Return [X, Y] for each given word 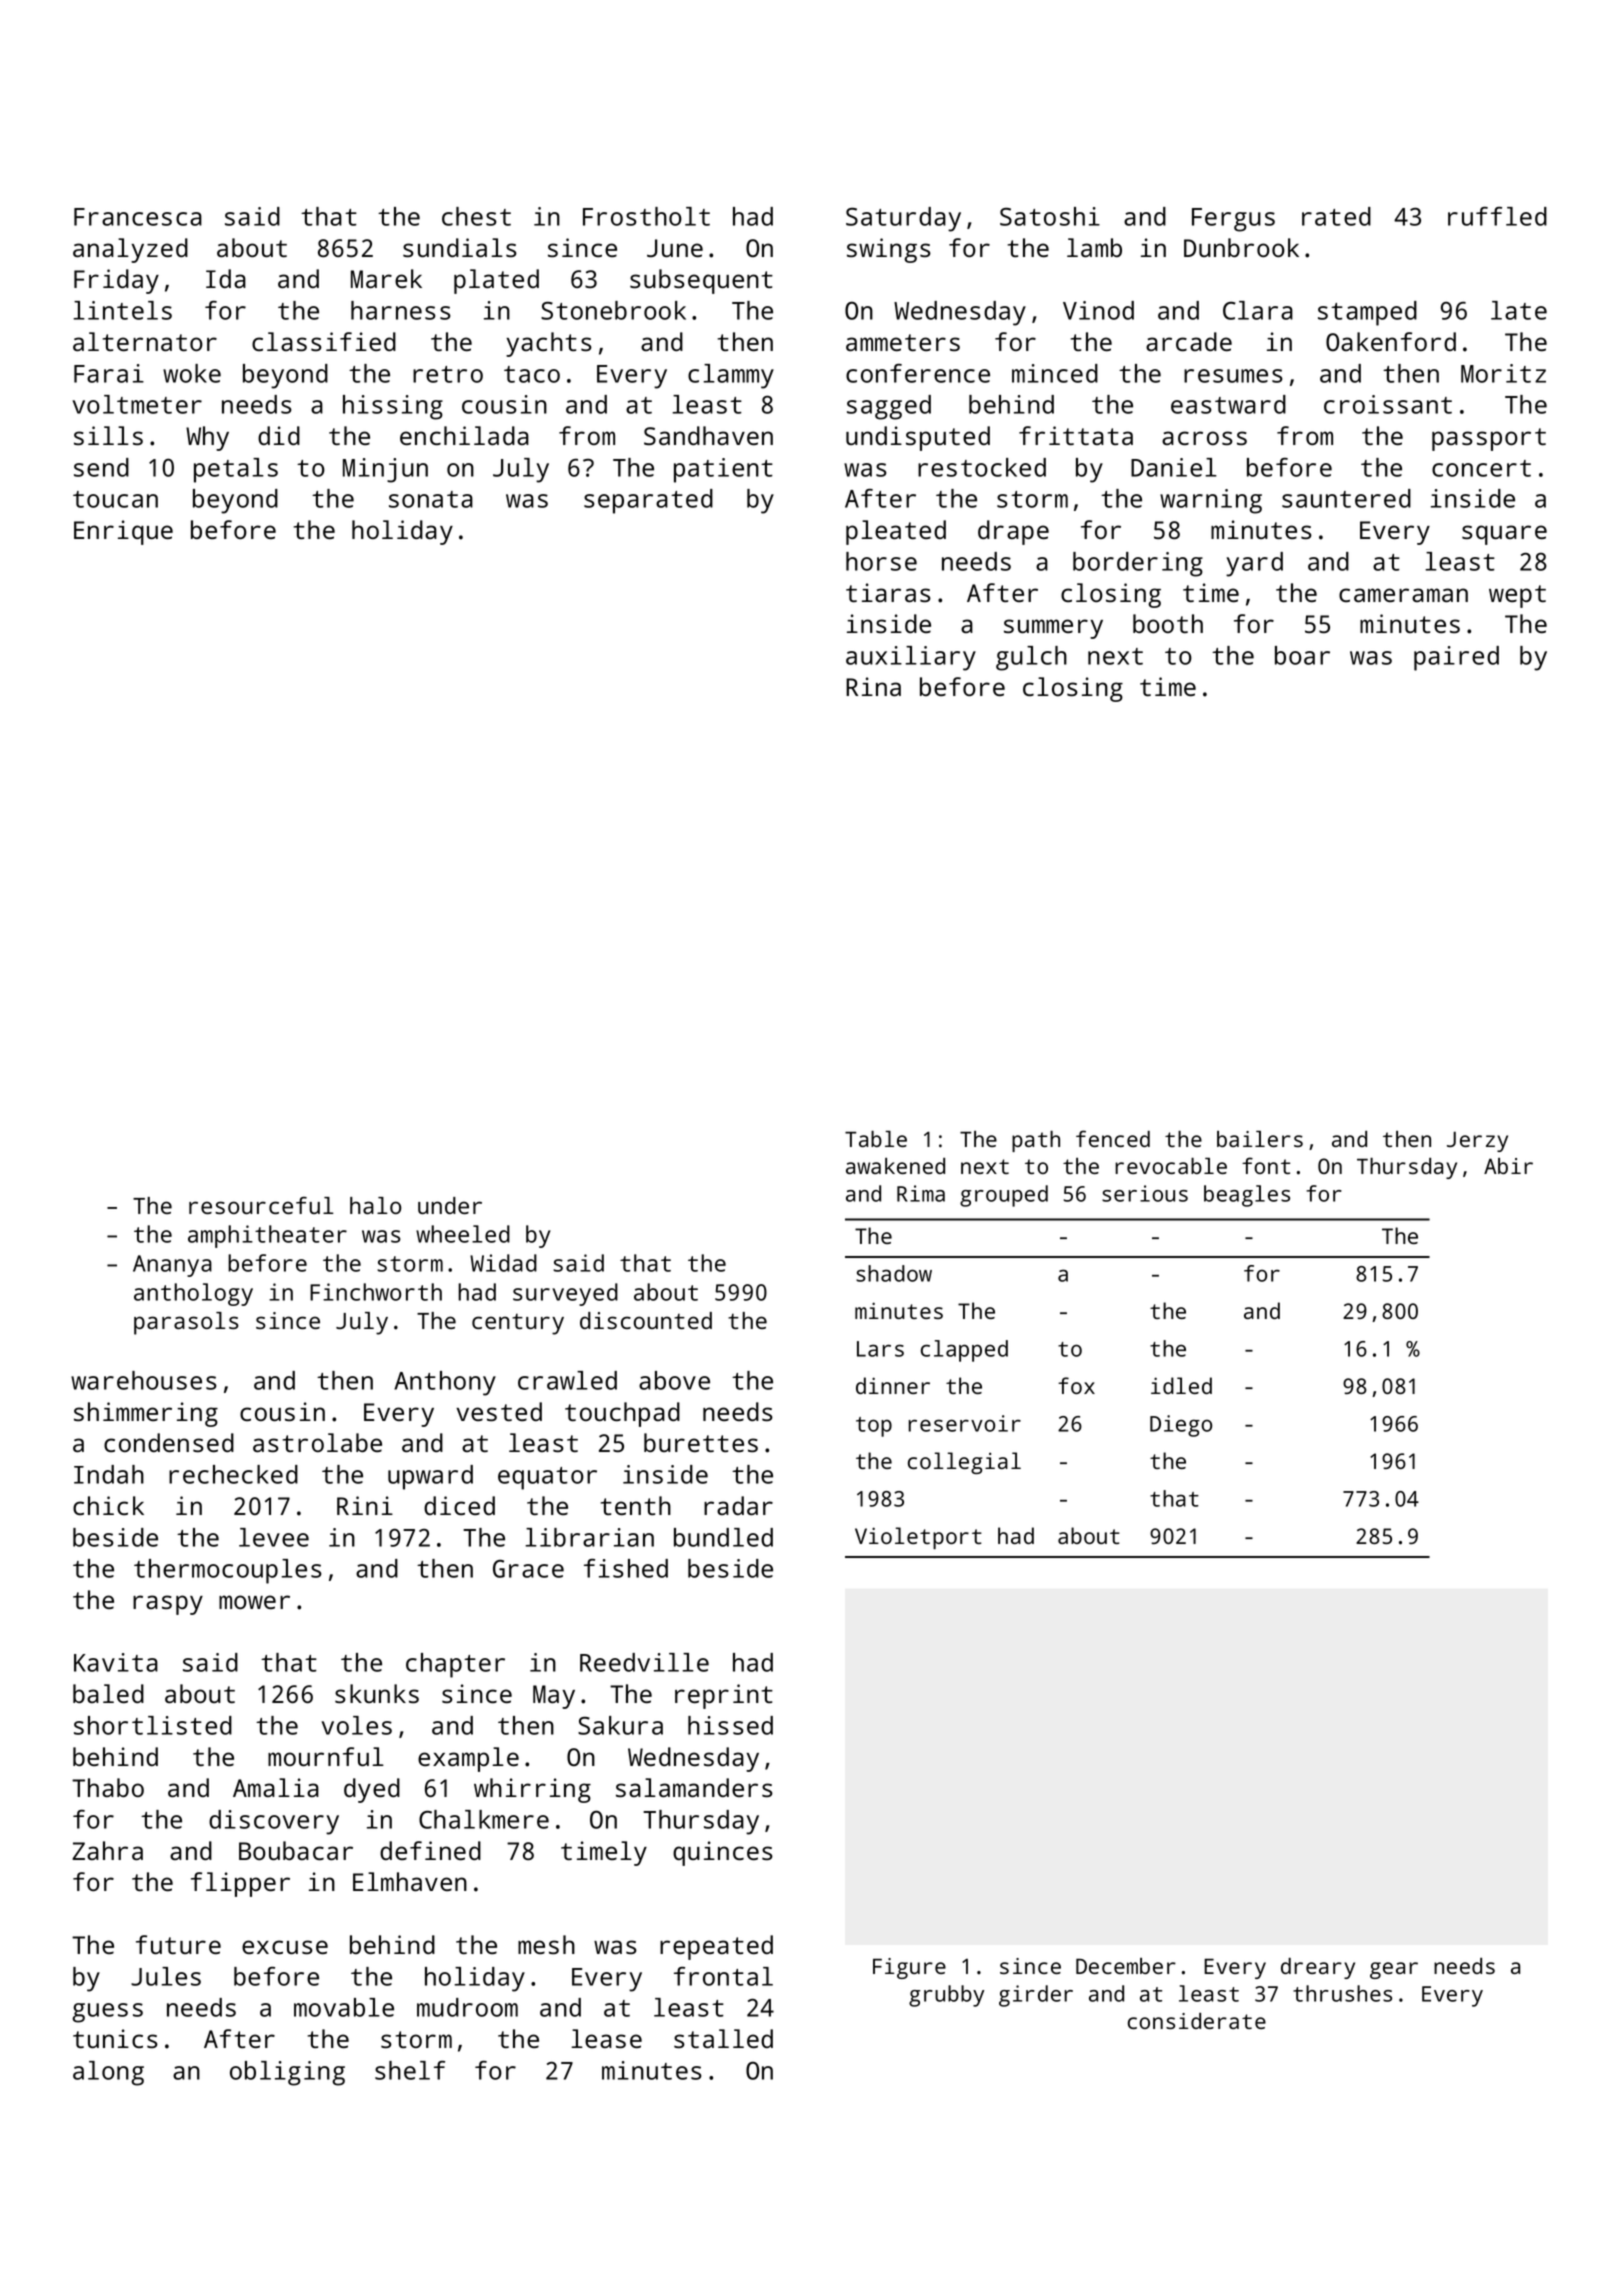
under [450, 1205]
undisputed [918, 438]
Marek [386, 278]
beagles [1247, 1196]
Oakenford [1391, 341]
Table [876, 1138]
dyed [372, 1790]
